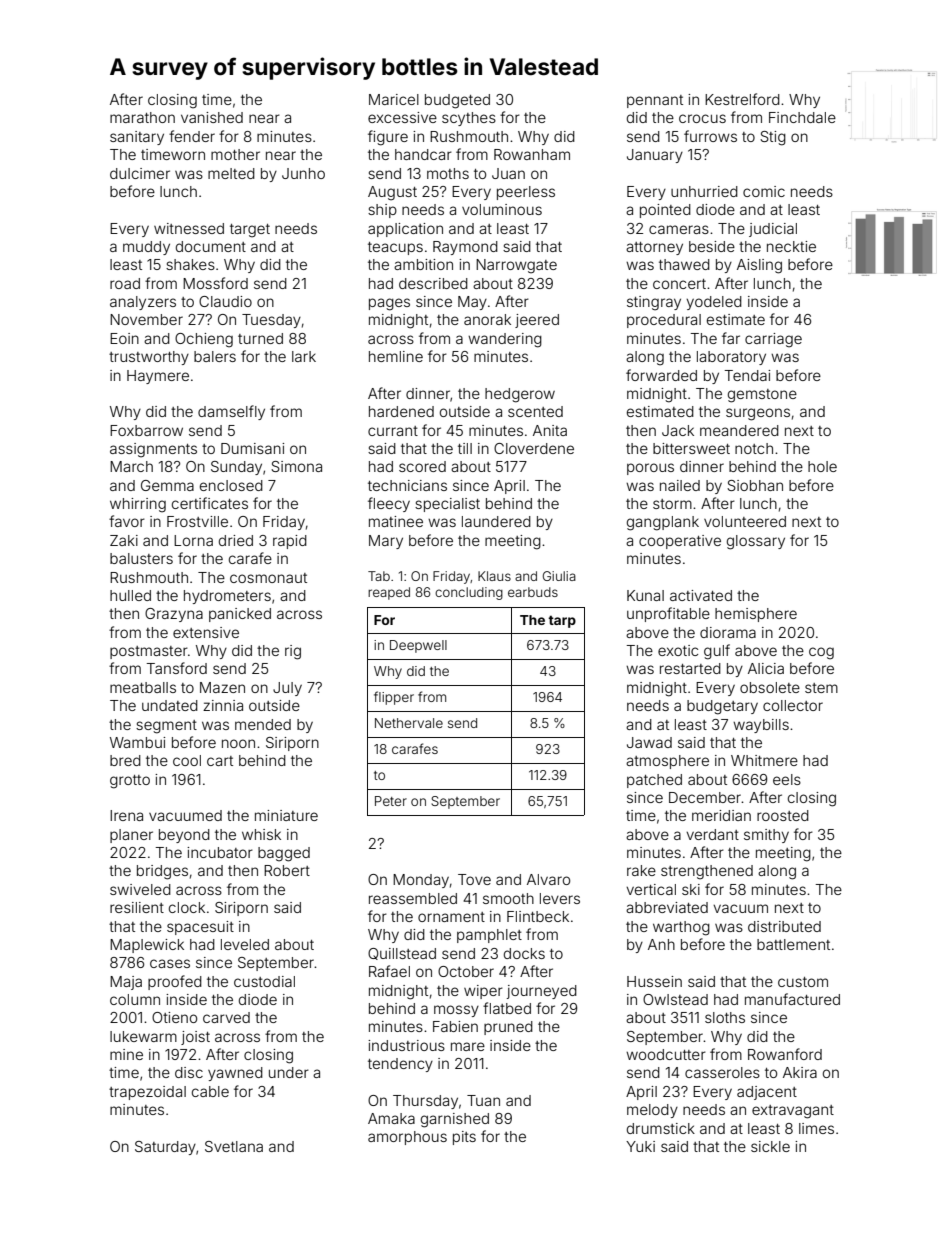 The image size is (952, 1233). Describe the element at coordinates (395, 248) in the image. I see `teacups` at that location.
